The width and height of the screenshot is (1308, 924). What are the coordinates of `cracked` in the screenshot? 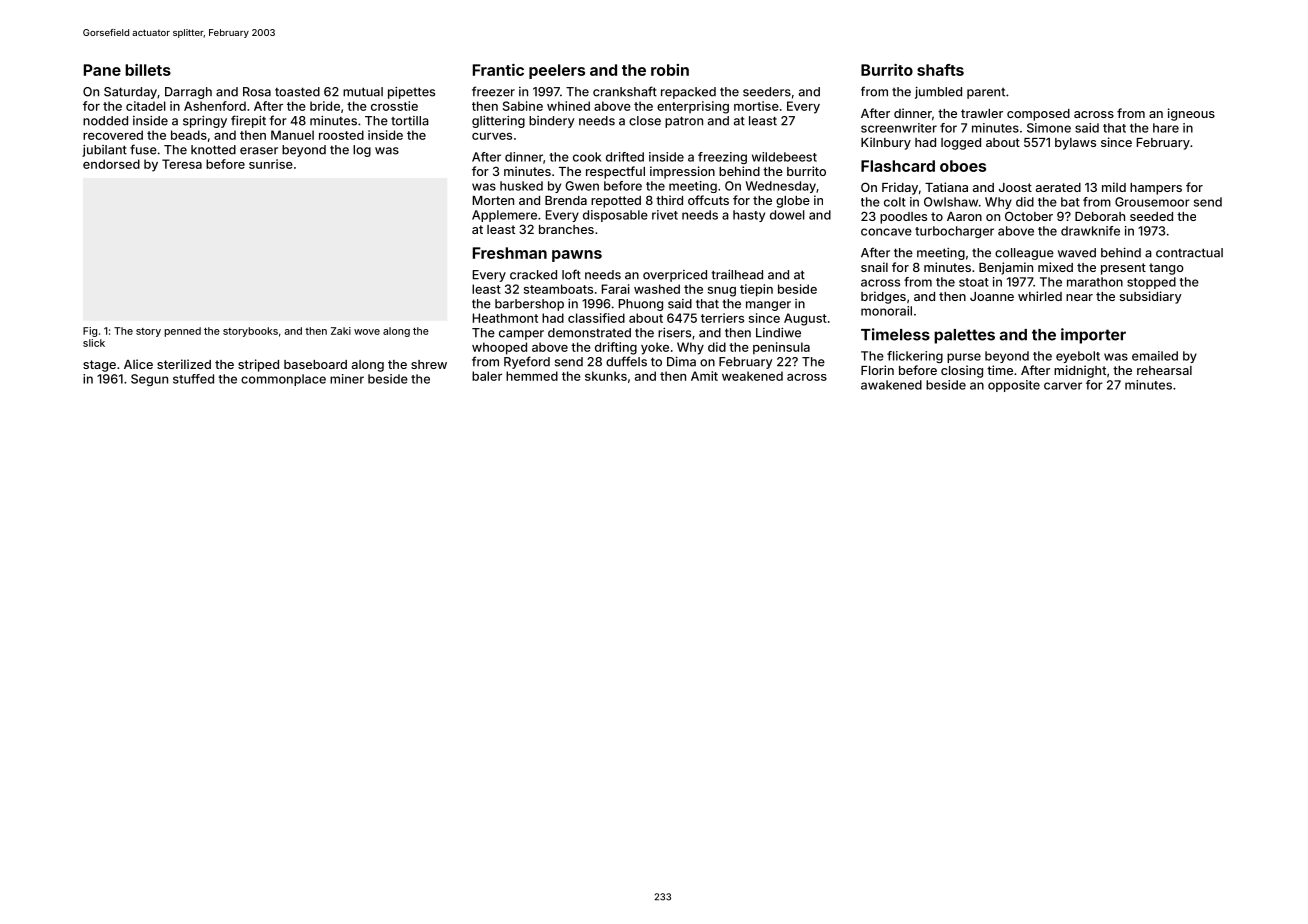 It's located at (533, 275).
